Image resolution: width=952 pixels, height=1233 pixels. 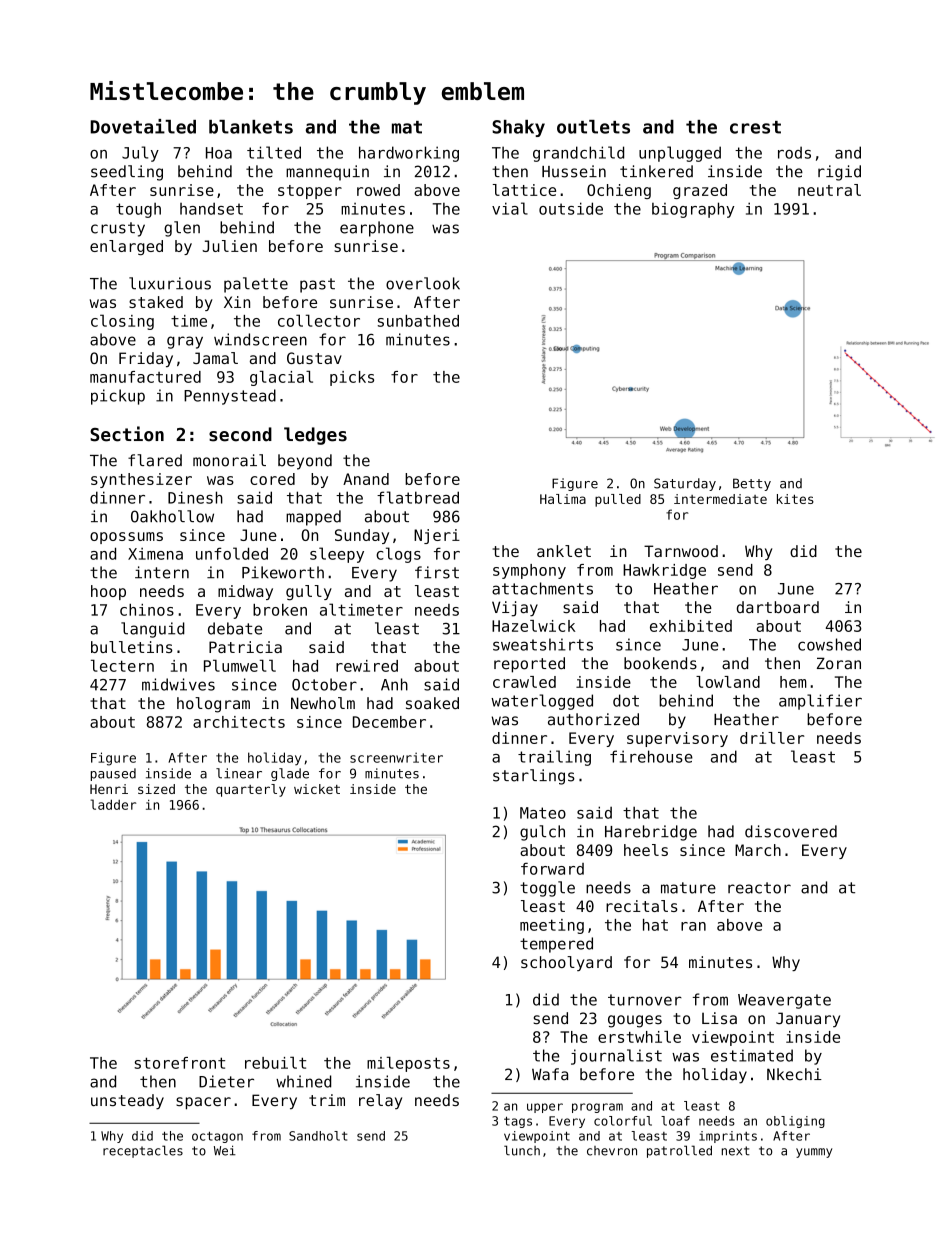 I want to click on Anh, so click(x=394, y=684).
